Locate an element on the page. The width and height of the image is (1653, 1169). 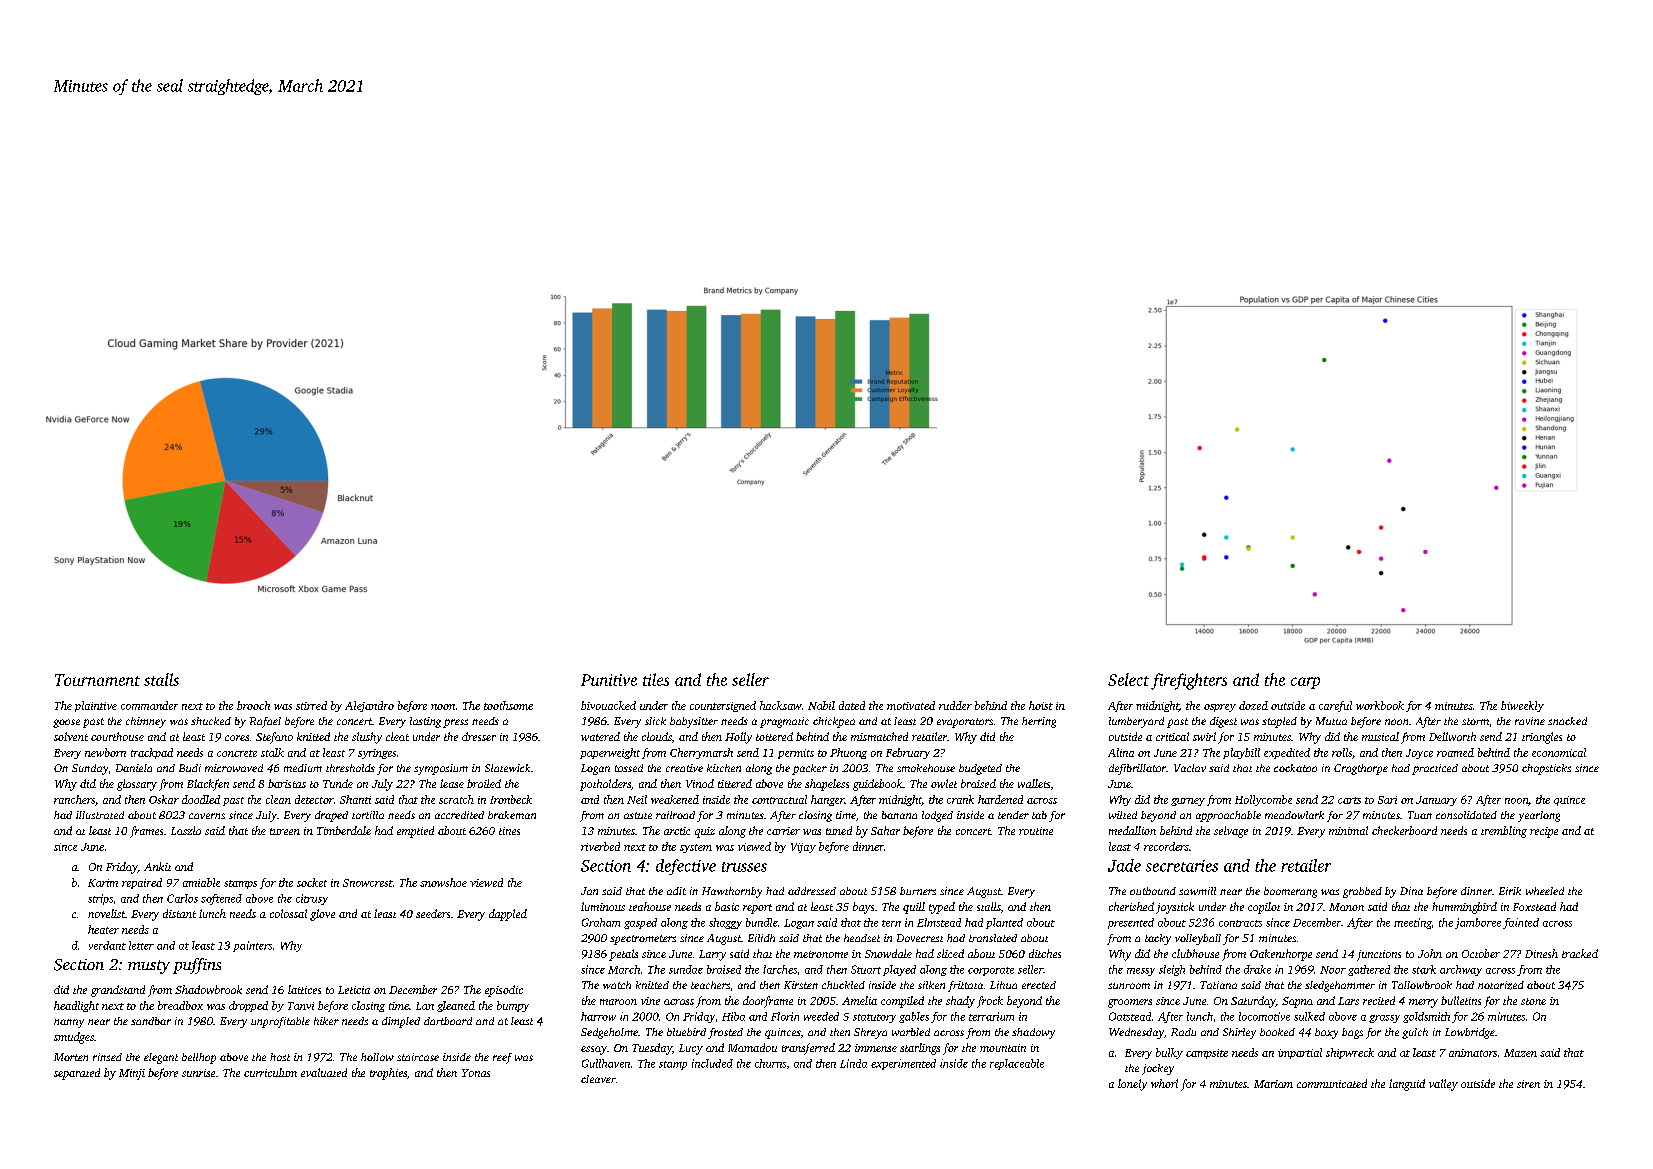
wheeled is located at coordinates (1545, 891).
